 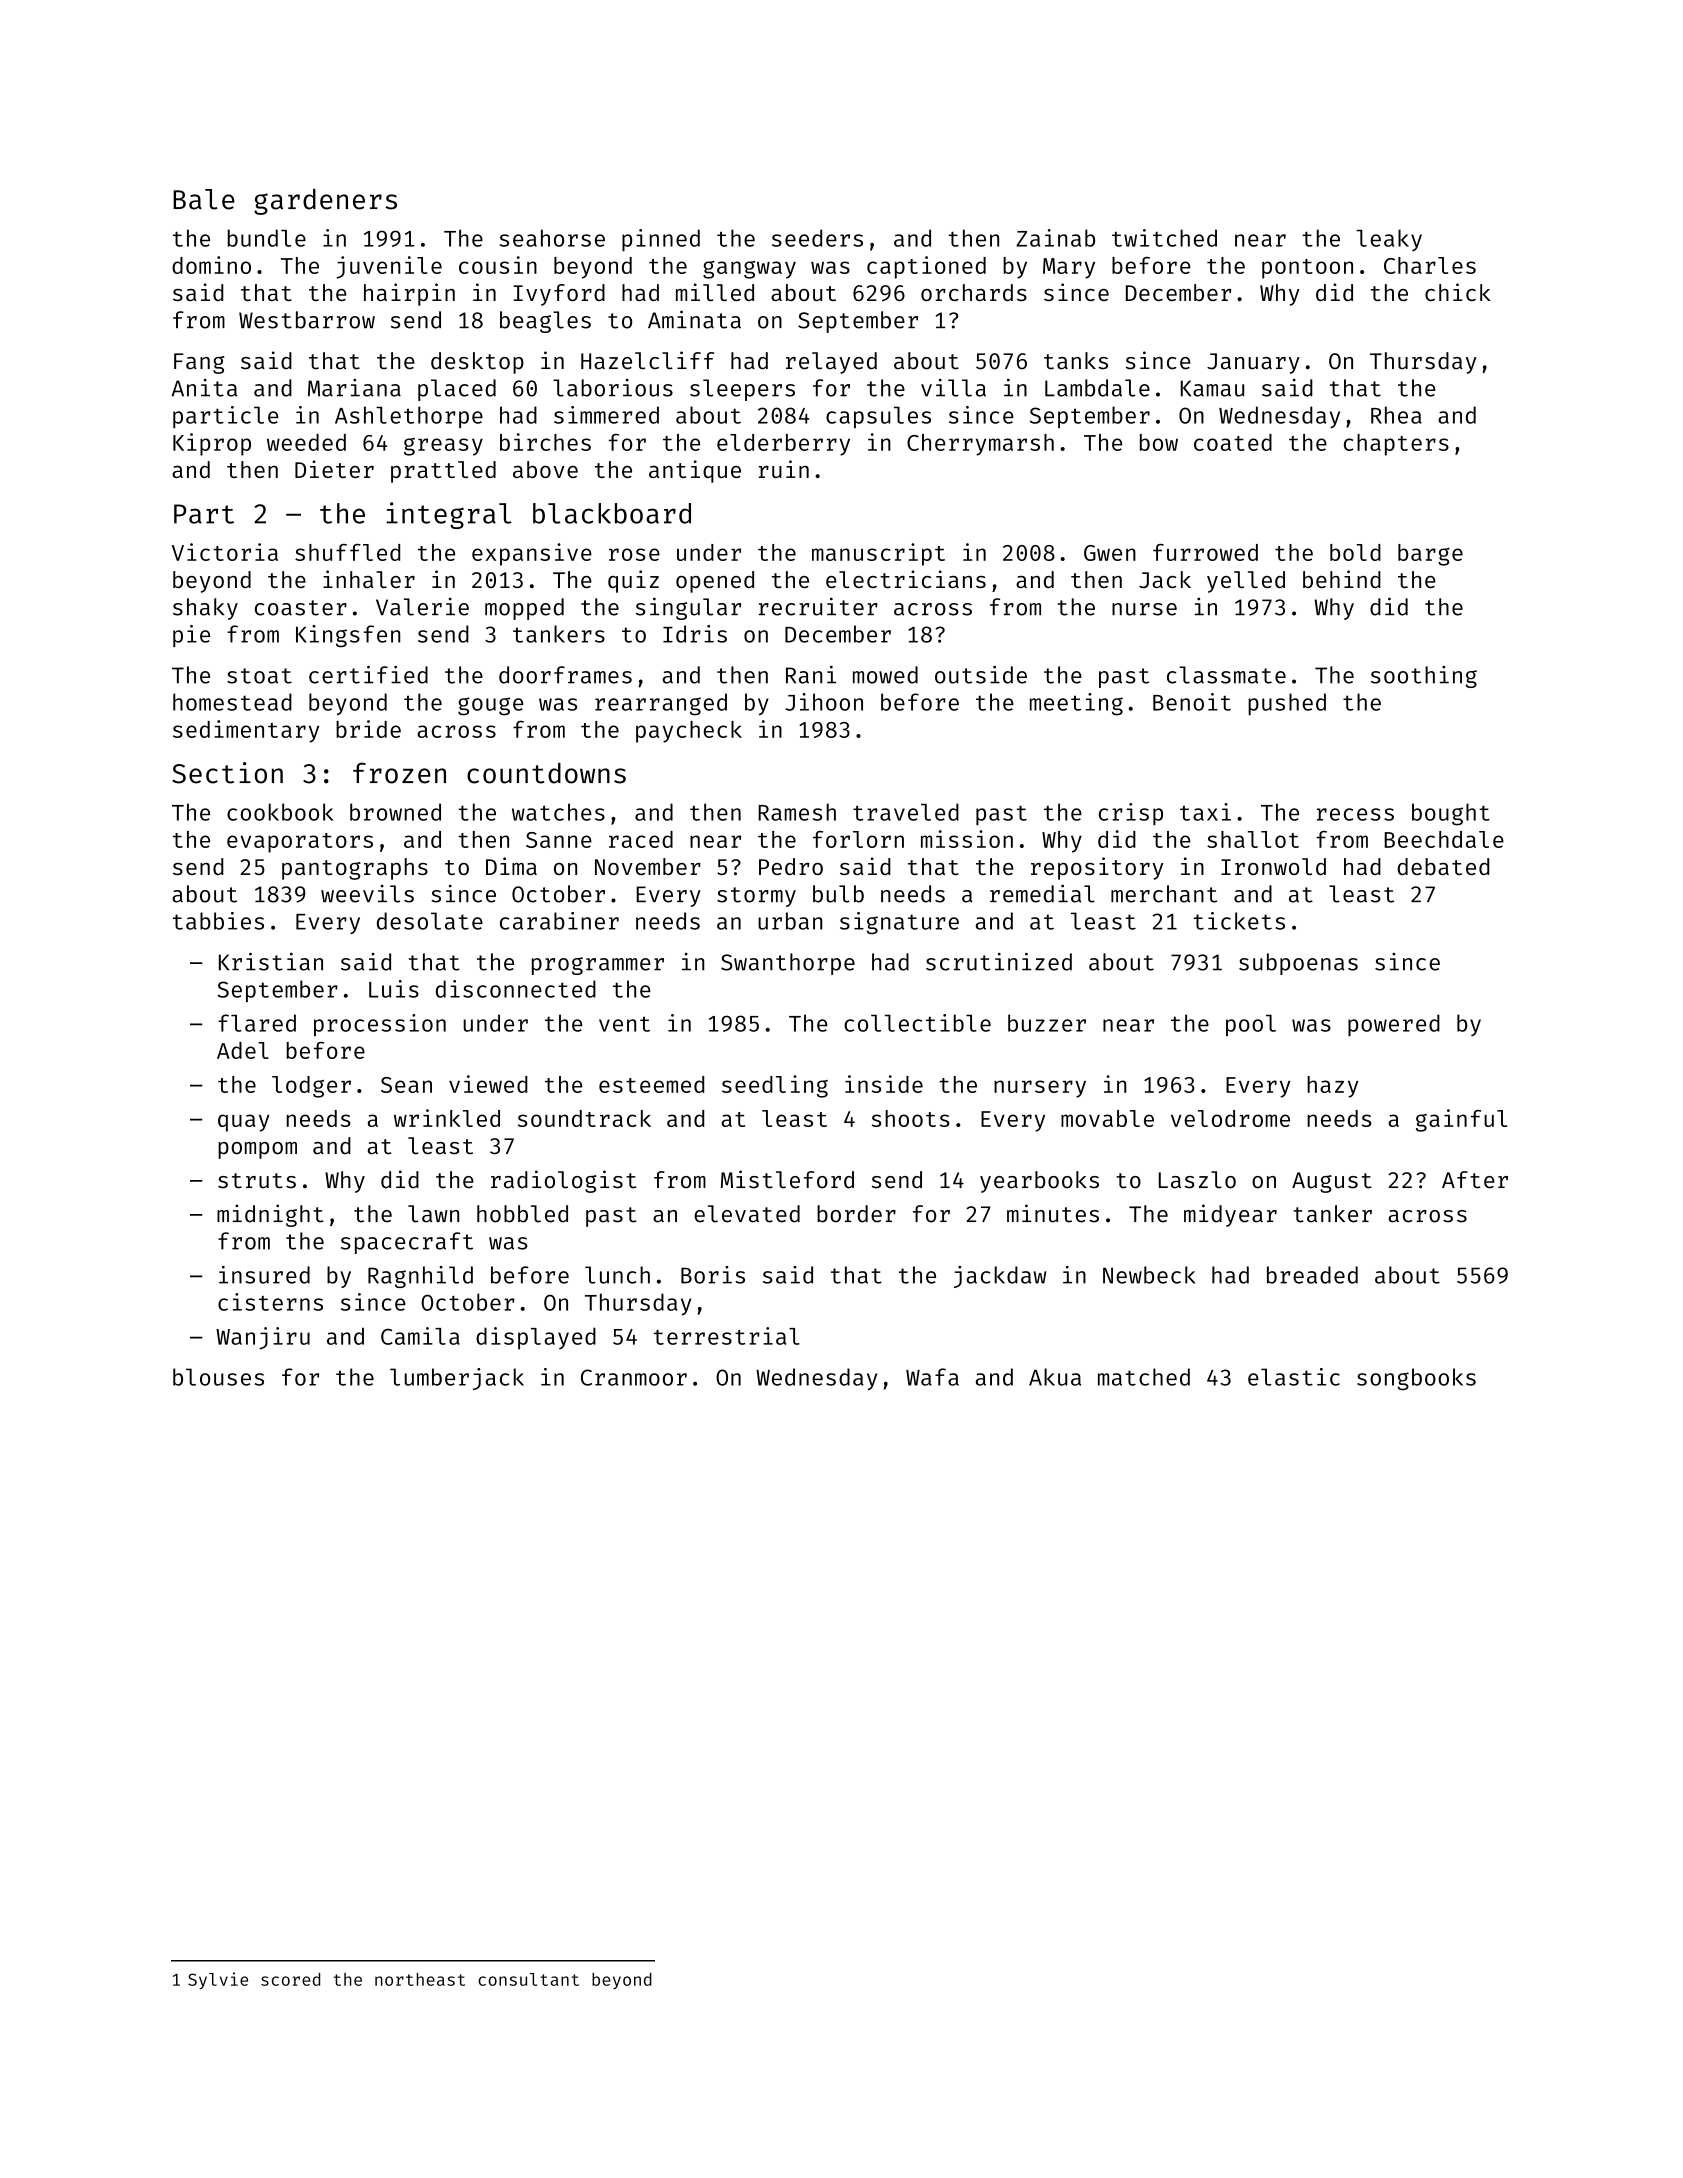 I want to click on northeast, so click(x=420, y=1979).
